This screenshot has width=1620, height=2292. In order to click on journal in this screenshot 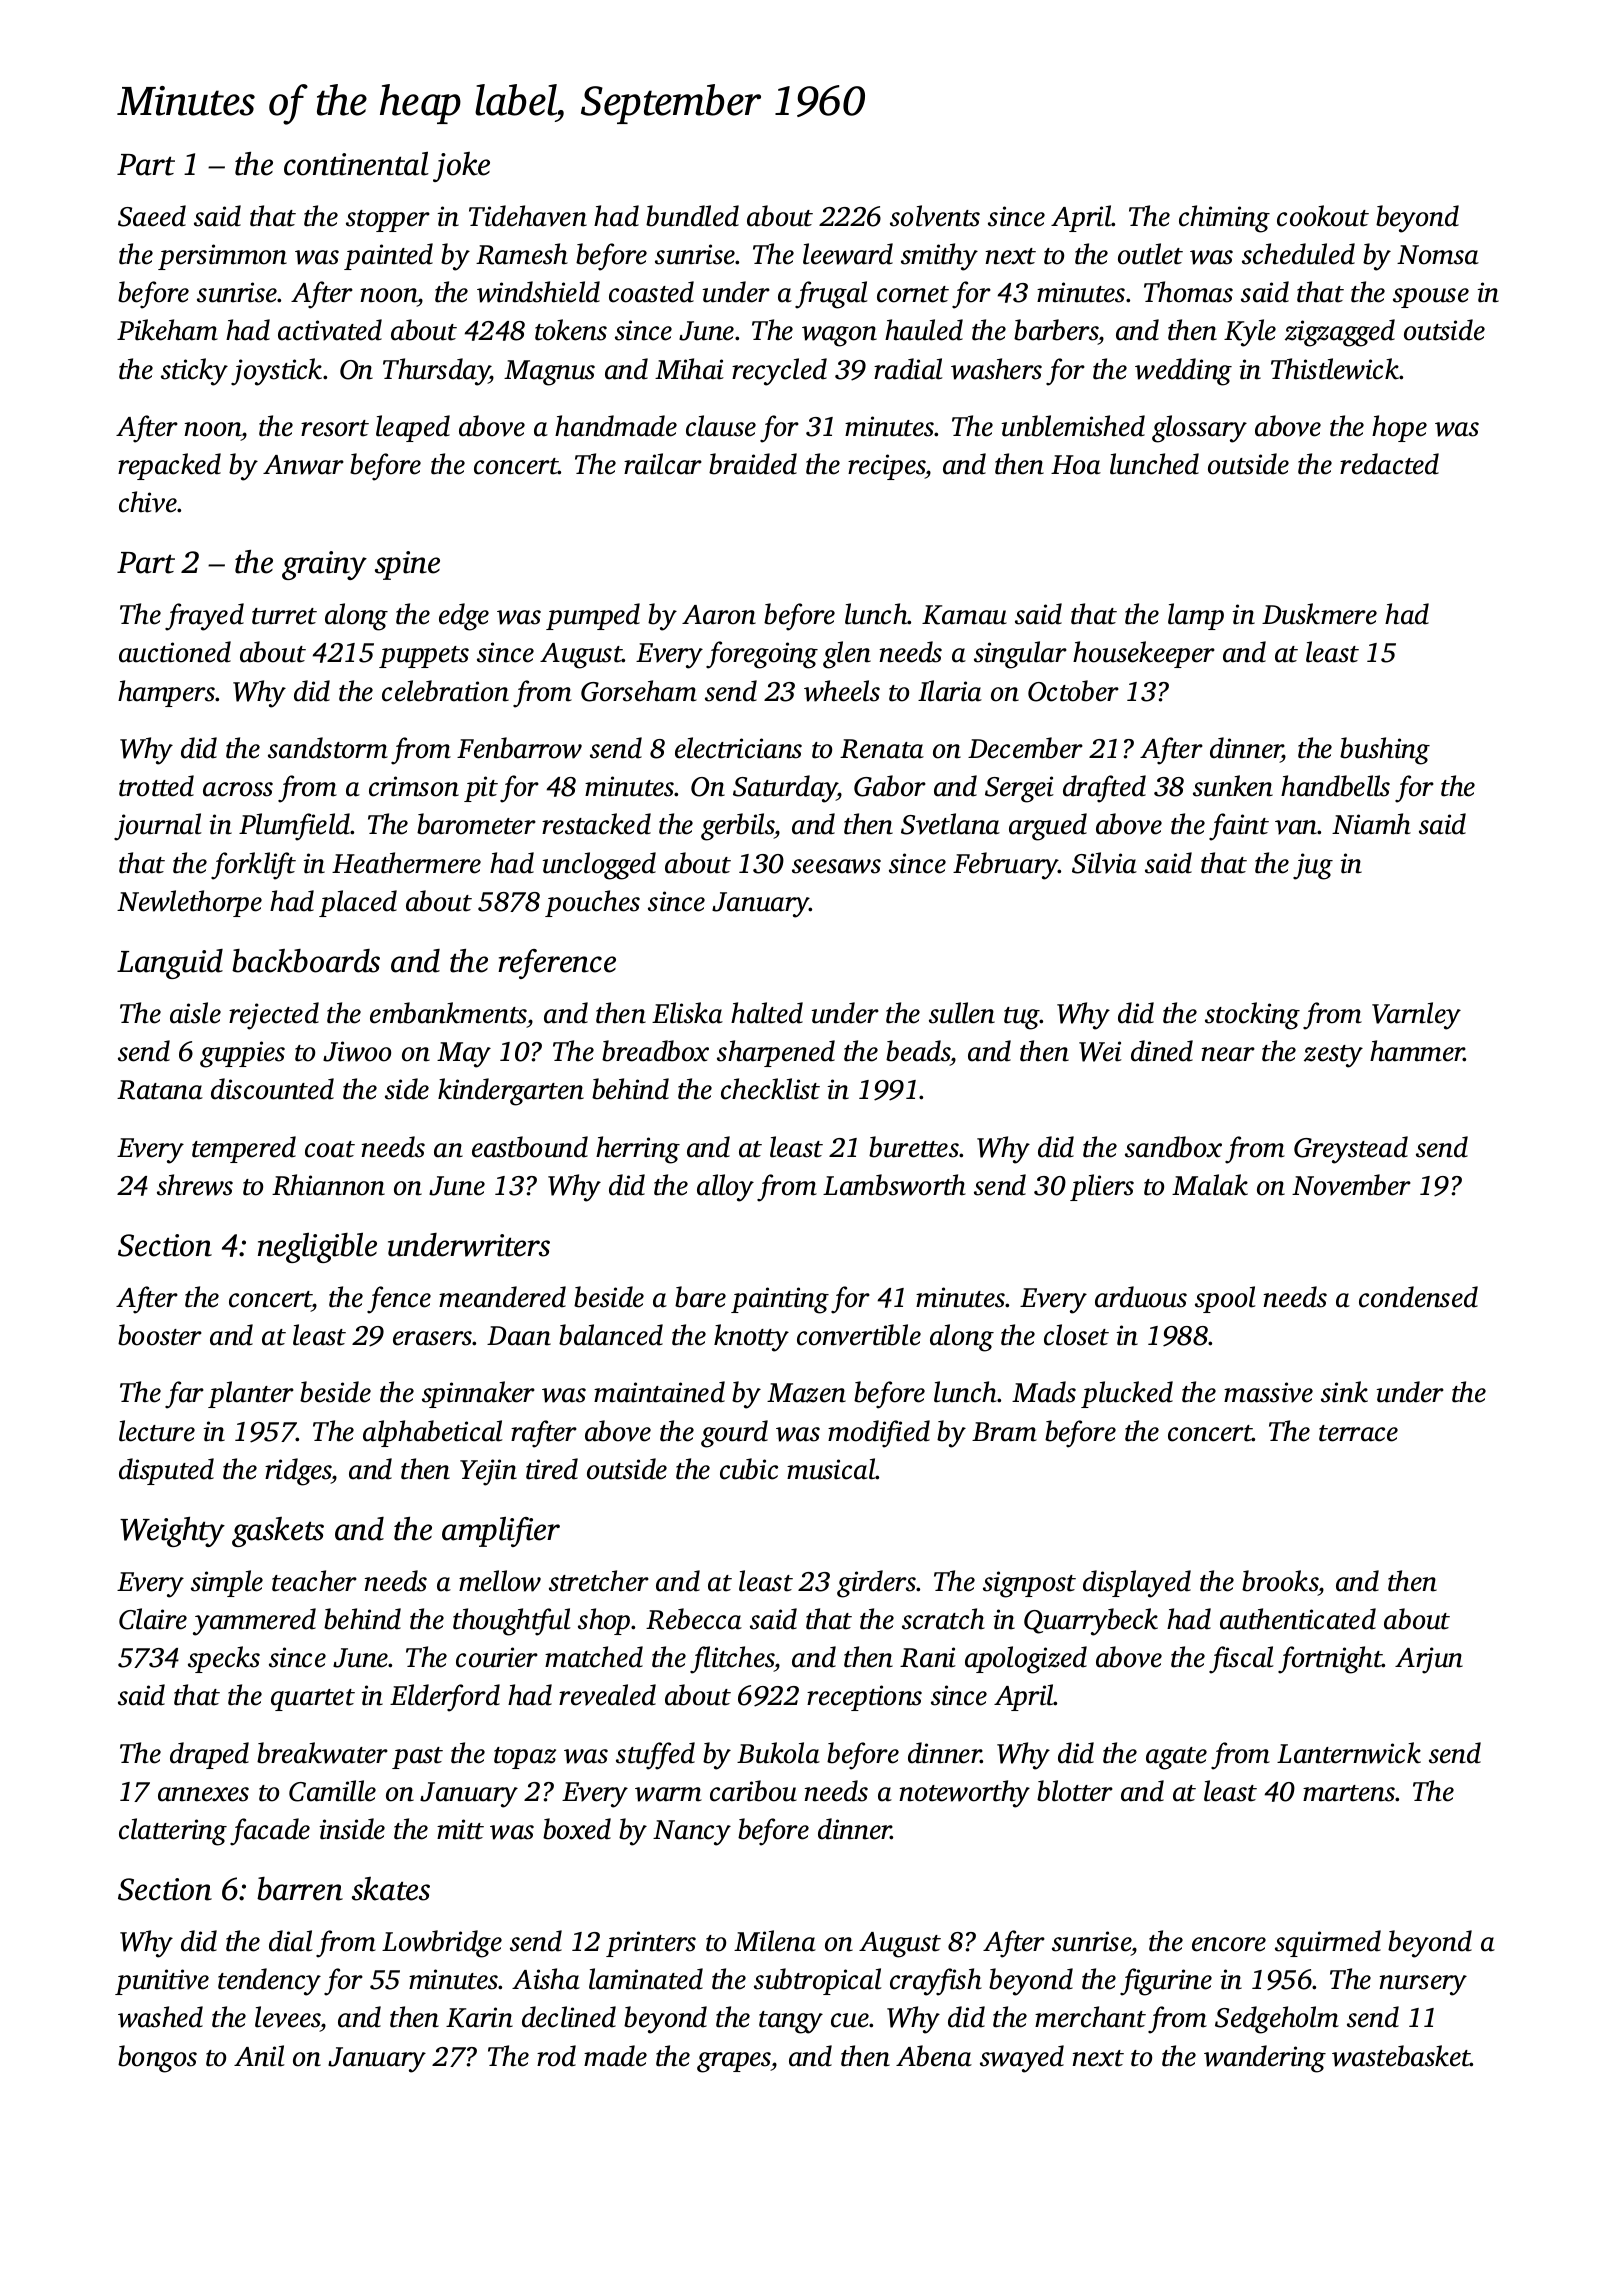, I will do `click(158, 827)`.
